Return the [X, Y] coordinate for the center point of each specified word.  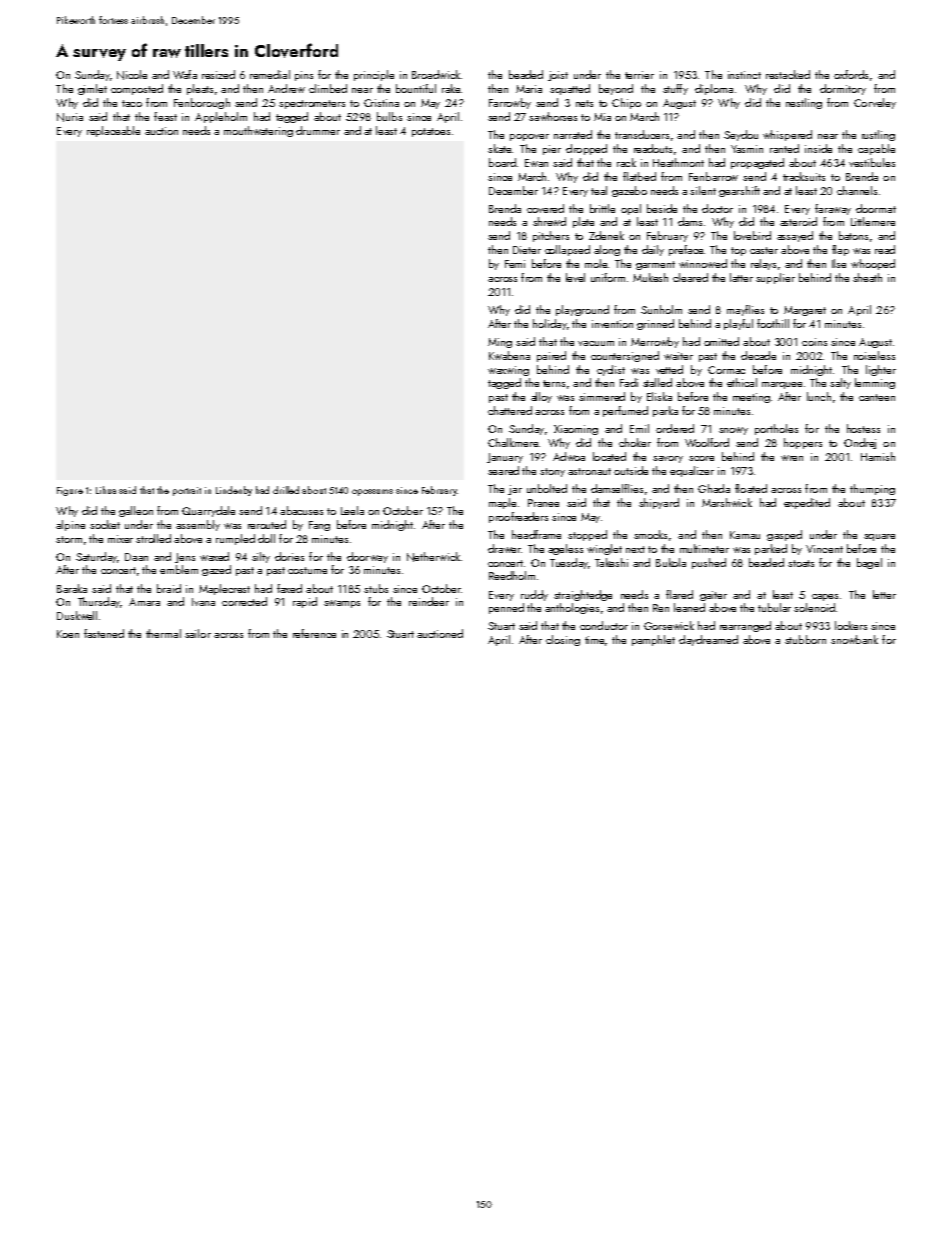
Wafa [185, 74]
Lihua [106, 490]
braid [169, 588]
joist [558, 76]
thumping [872, 489]
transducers [642, 134]
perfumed [625, 411]
